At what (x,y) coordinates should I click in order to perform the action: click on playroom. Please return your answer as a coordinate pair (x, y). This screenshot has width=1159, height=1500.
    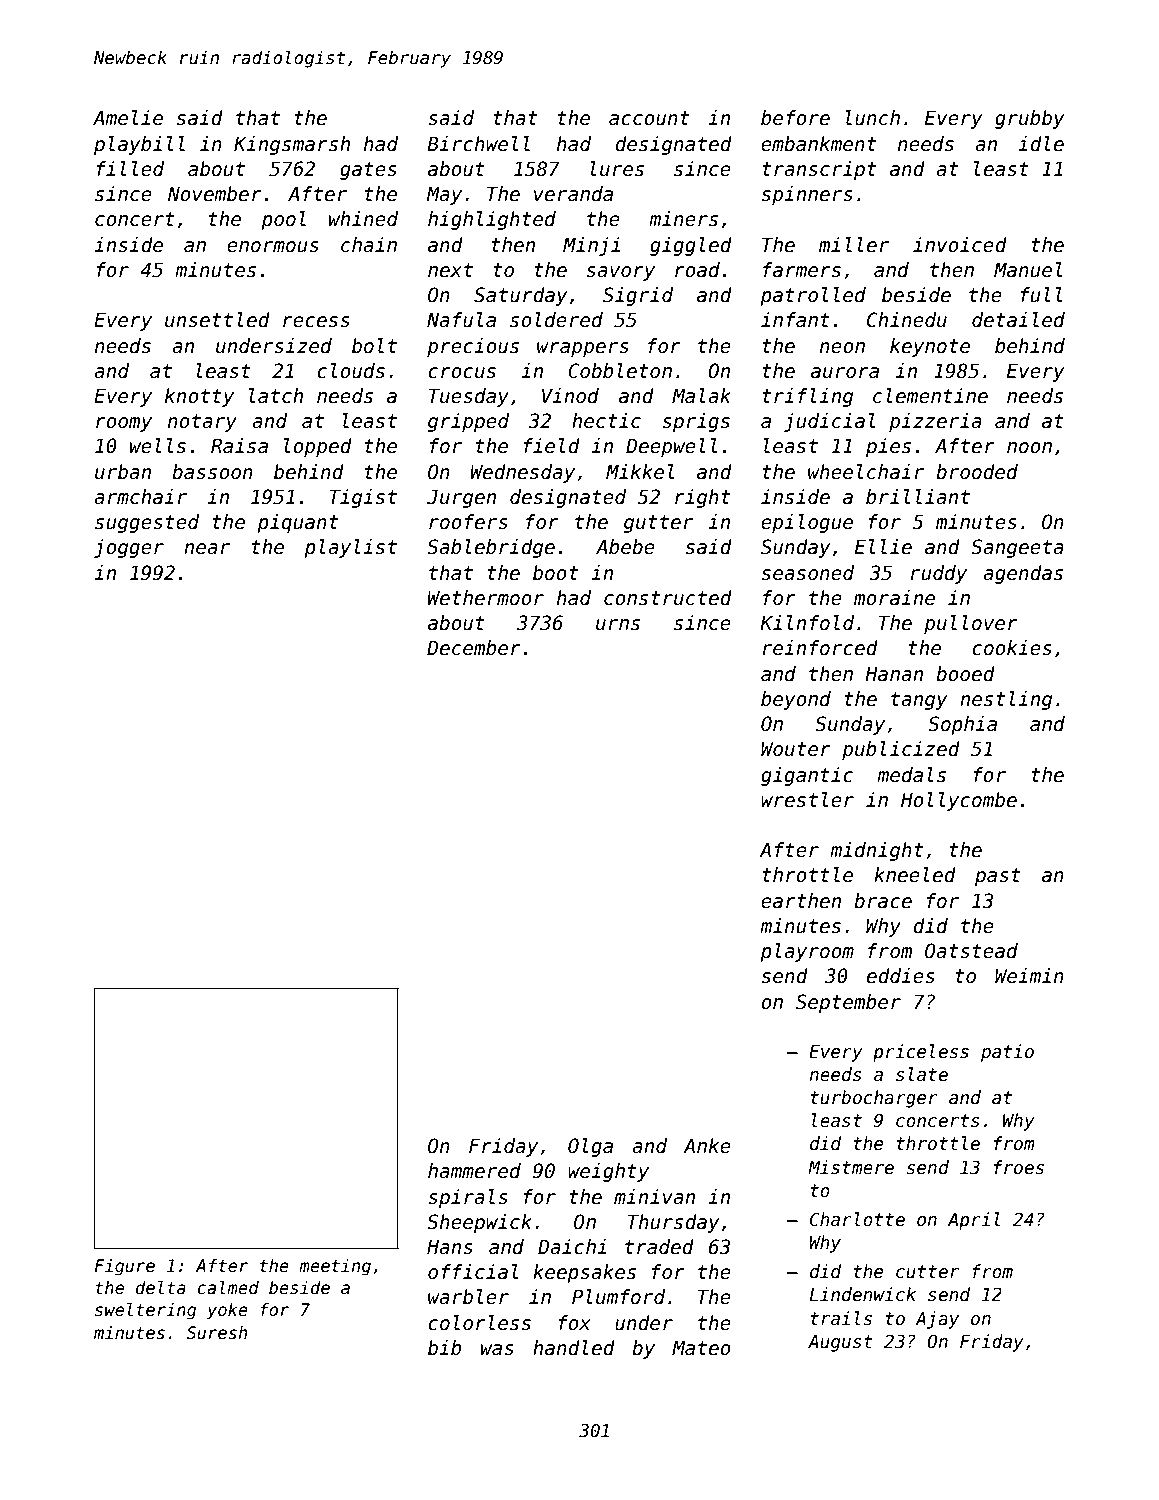
    Looking at the image, I should click on (807, 952).
